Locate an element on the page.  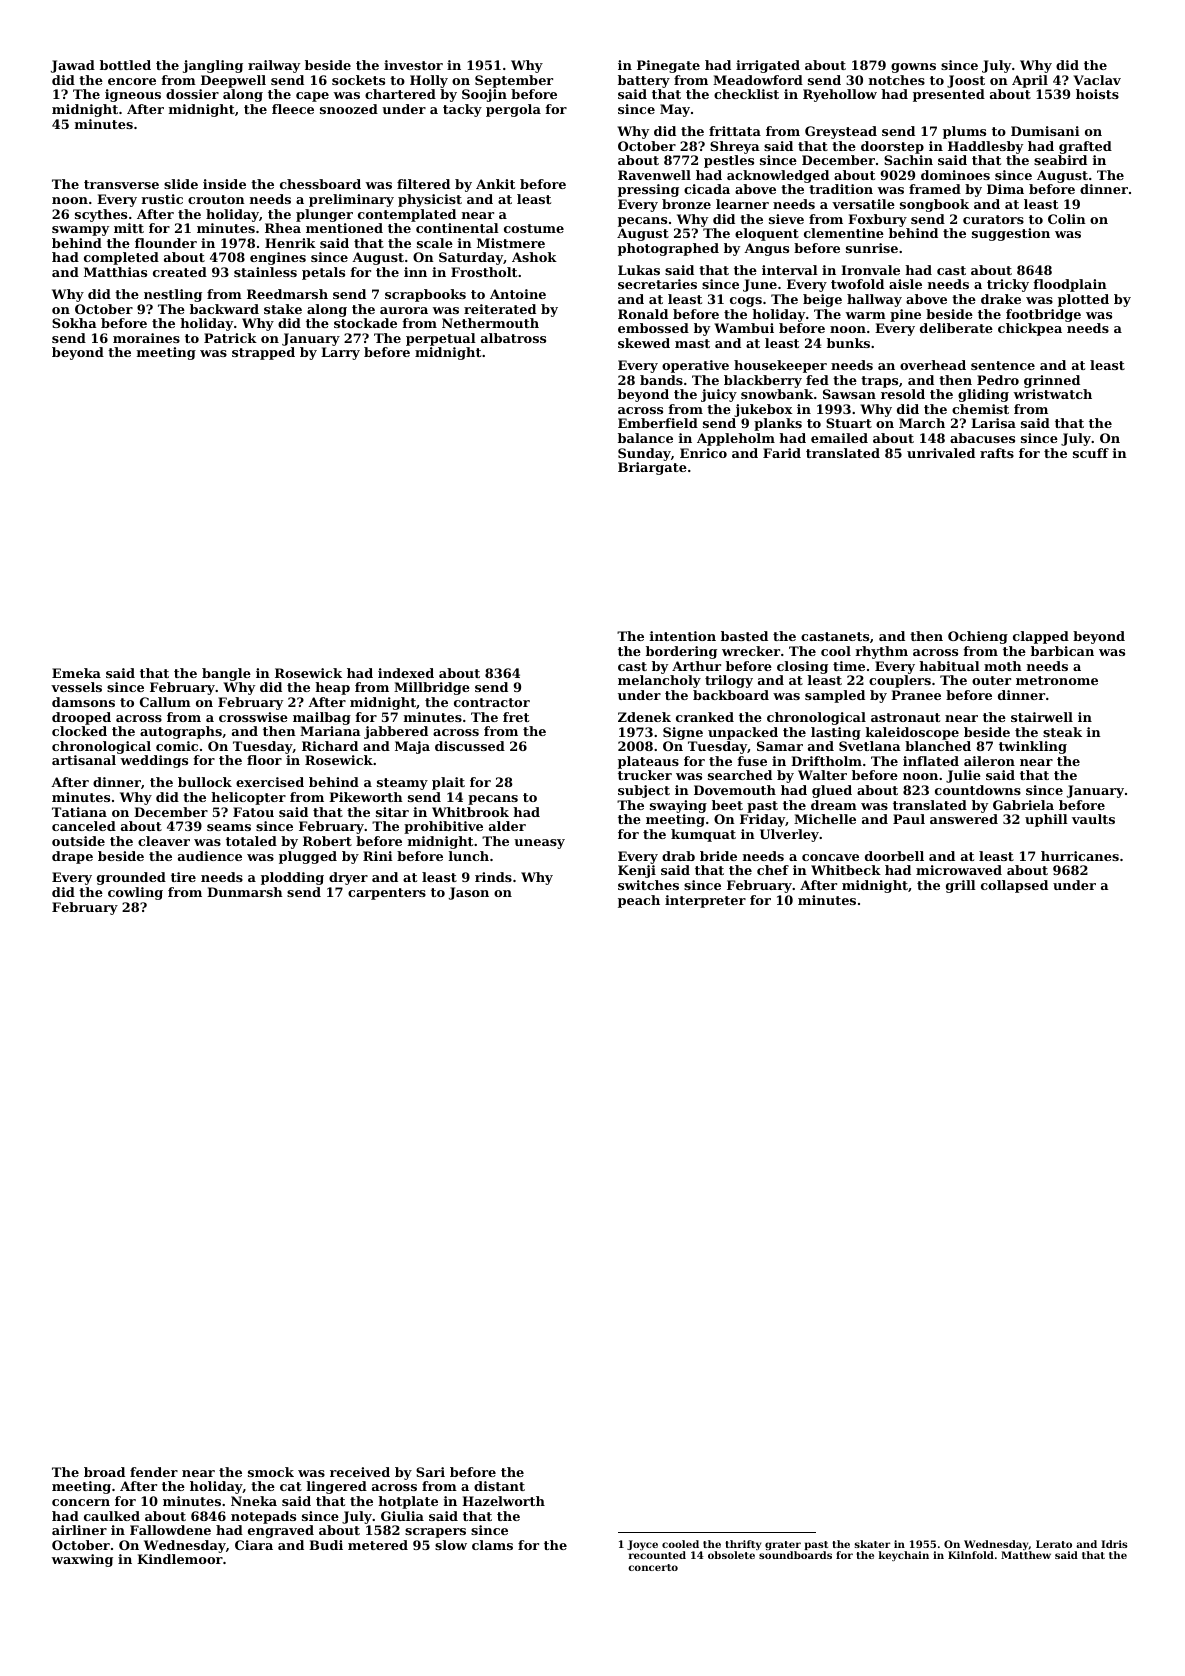
fender is located at coordinates (154, 1472).
